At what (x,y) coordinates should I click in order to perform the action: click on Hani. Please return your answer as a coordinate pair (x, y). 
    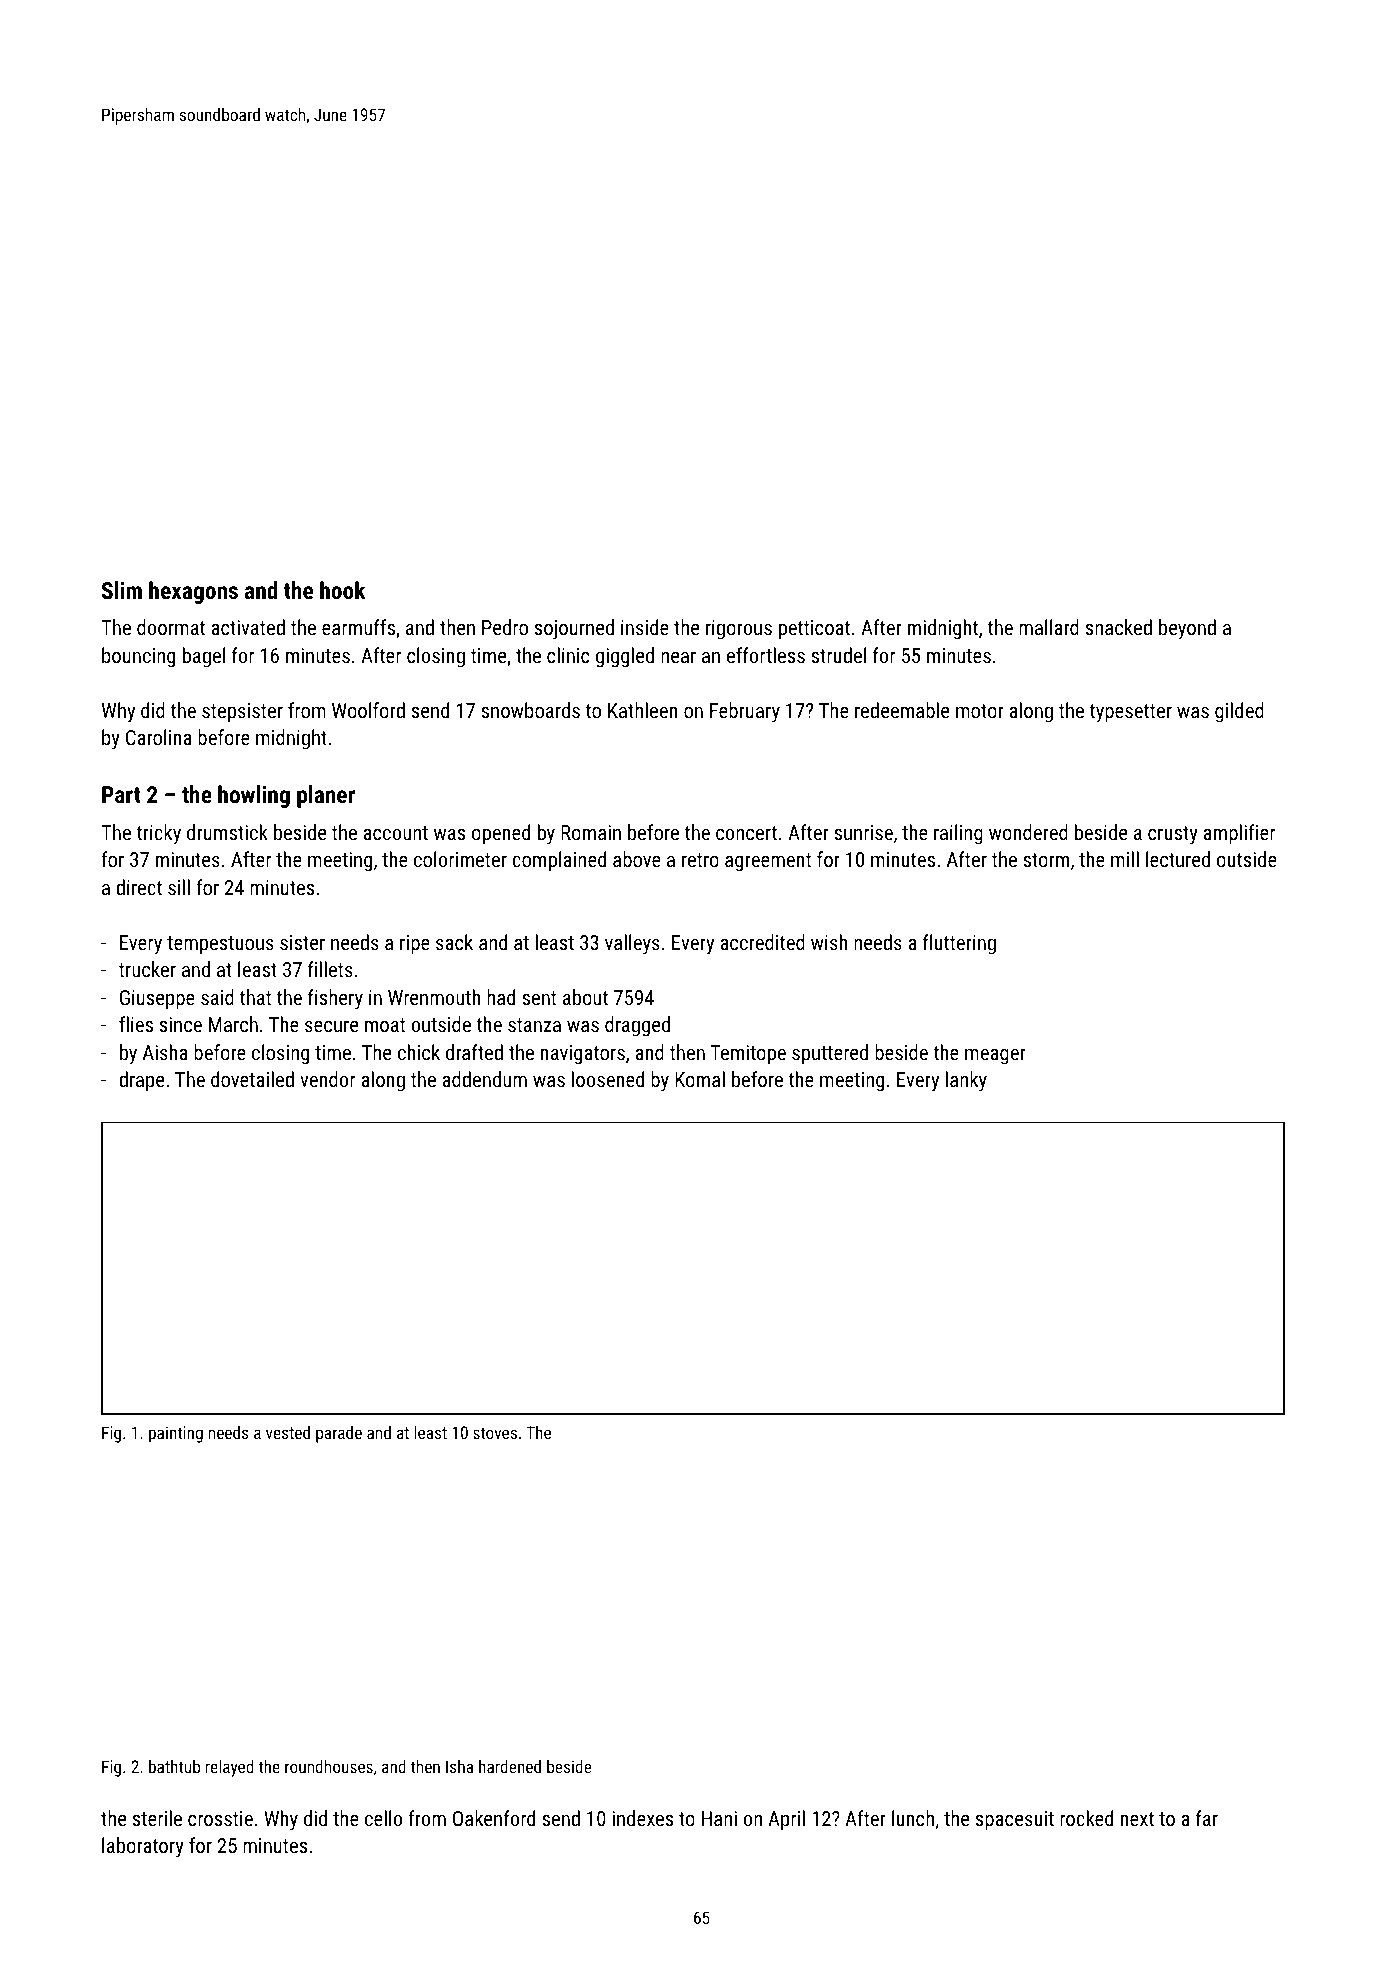
    Looking at the image, I should click on (719, 1818).
